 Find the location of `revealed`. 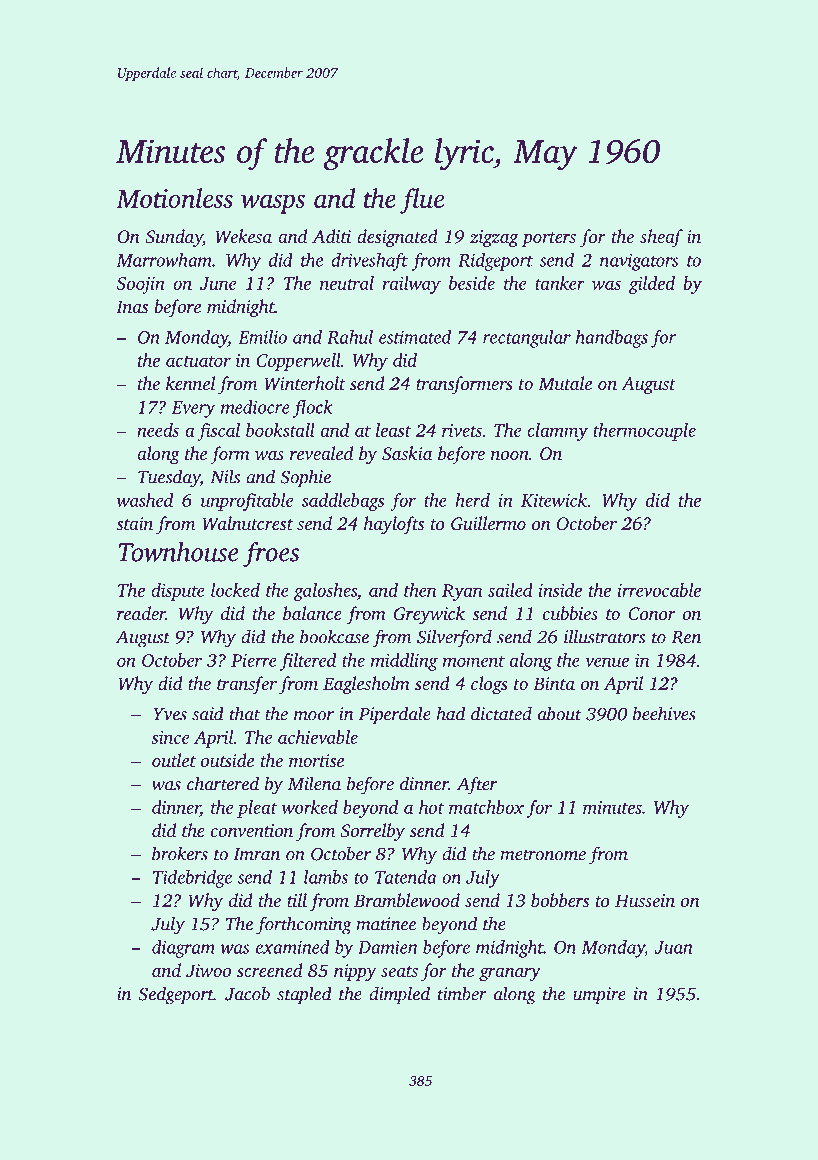

revealed is located at coordinates (321, 453).
